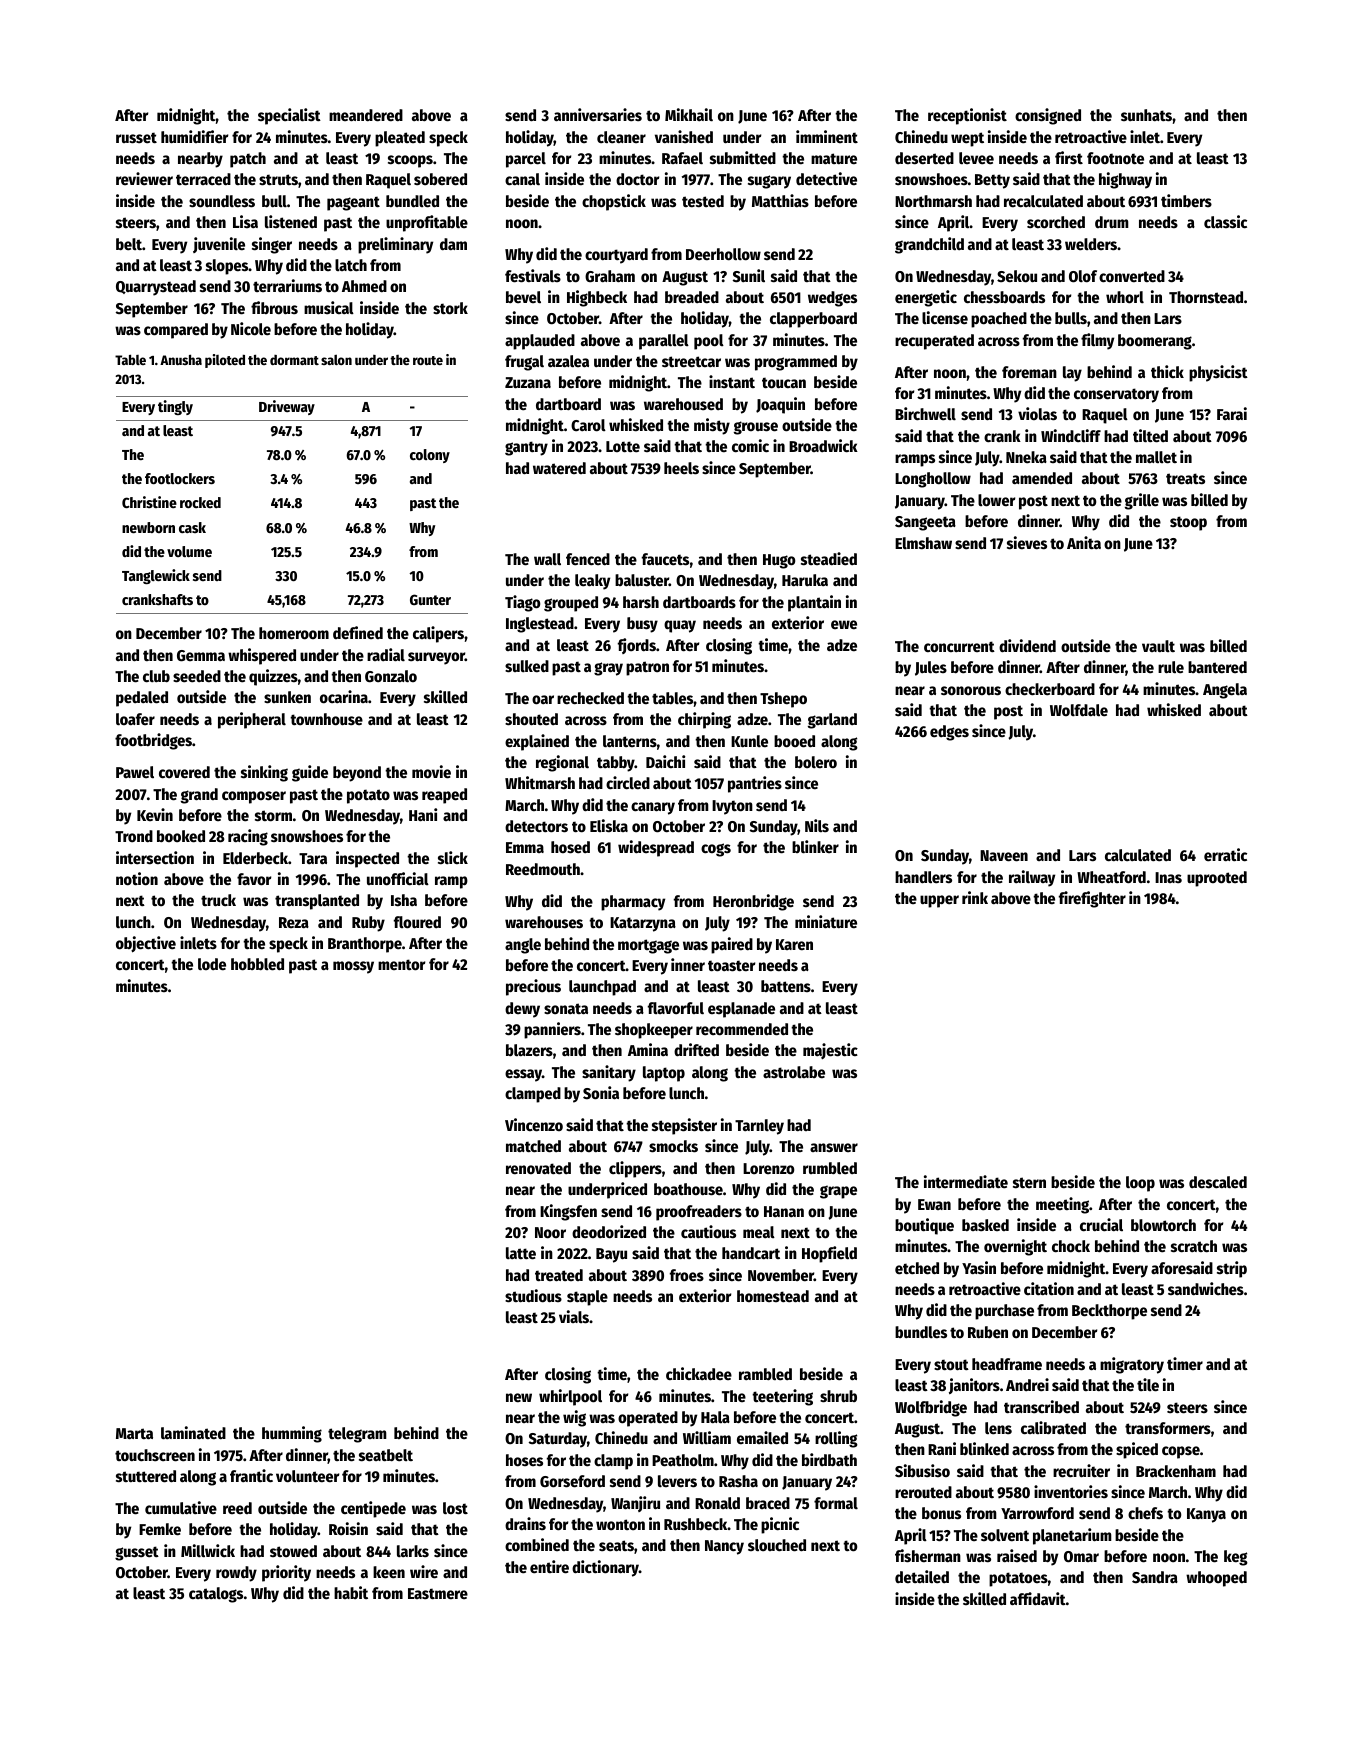 This screenshot has height=1764, width=1363. I want to click on first, so click(1069, 158).
